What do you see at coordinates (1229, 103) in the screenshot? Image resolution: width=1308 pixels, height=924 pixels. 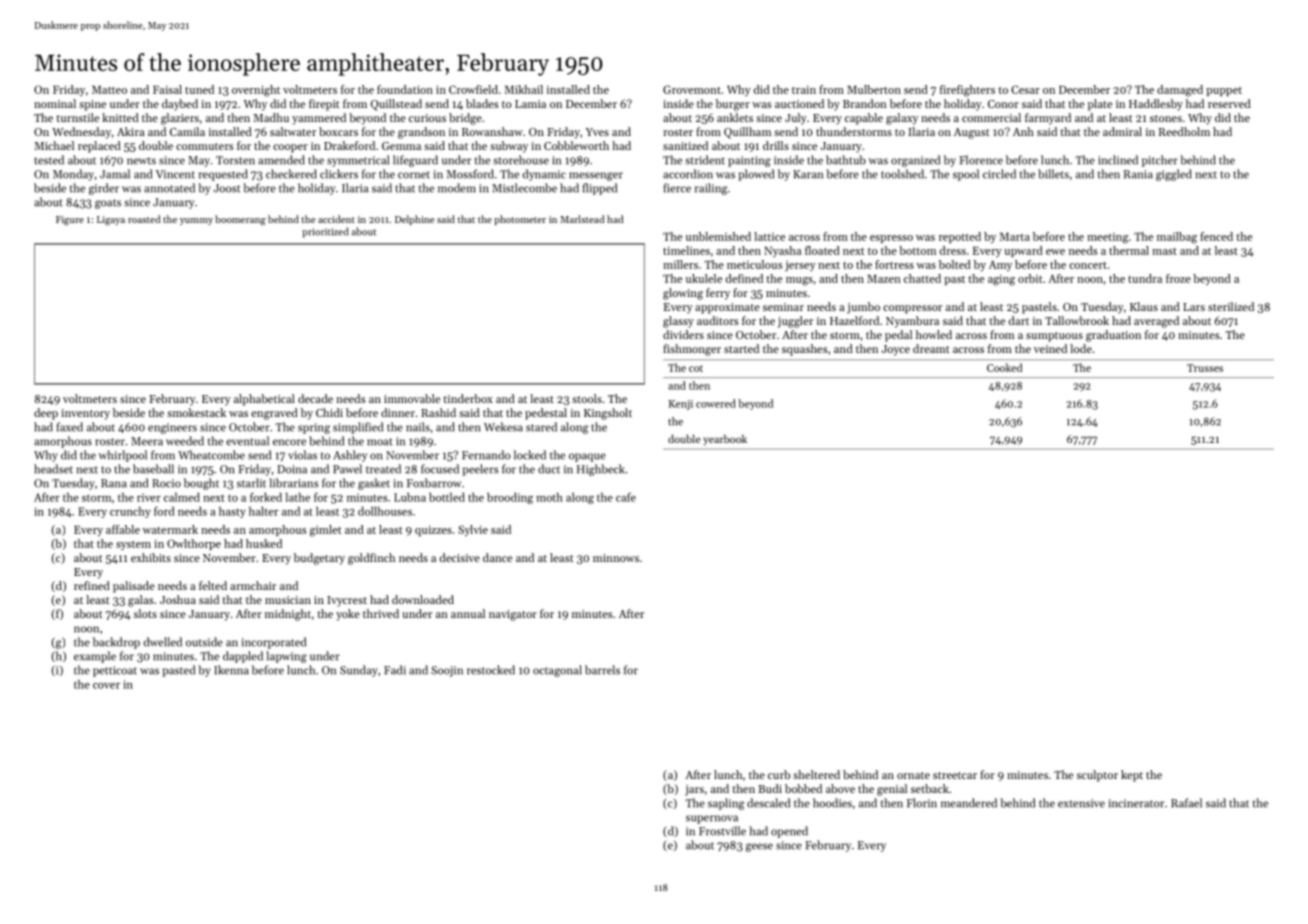 I see `reserved` at bounding box center [1229, 103].
